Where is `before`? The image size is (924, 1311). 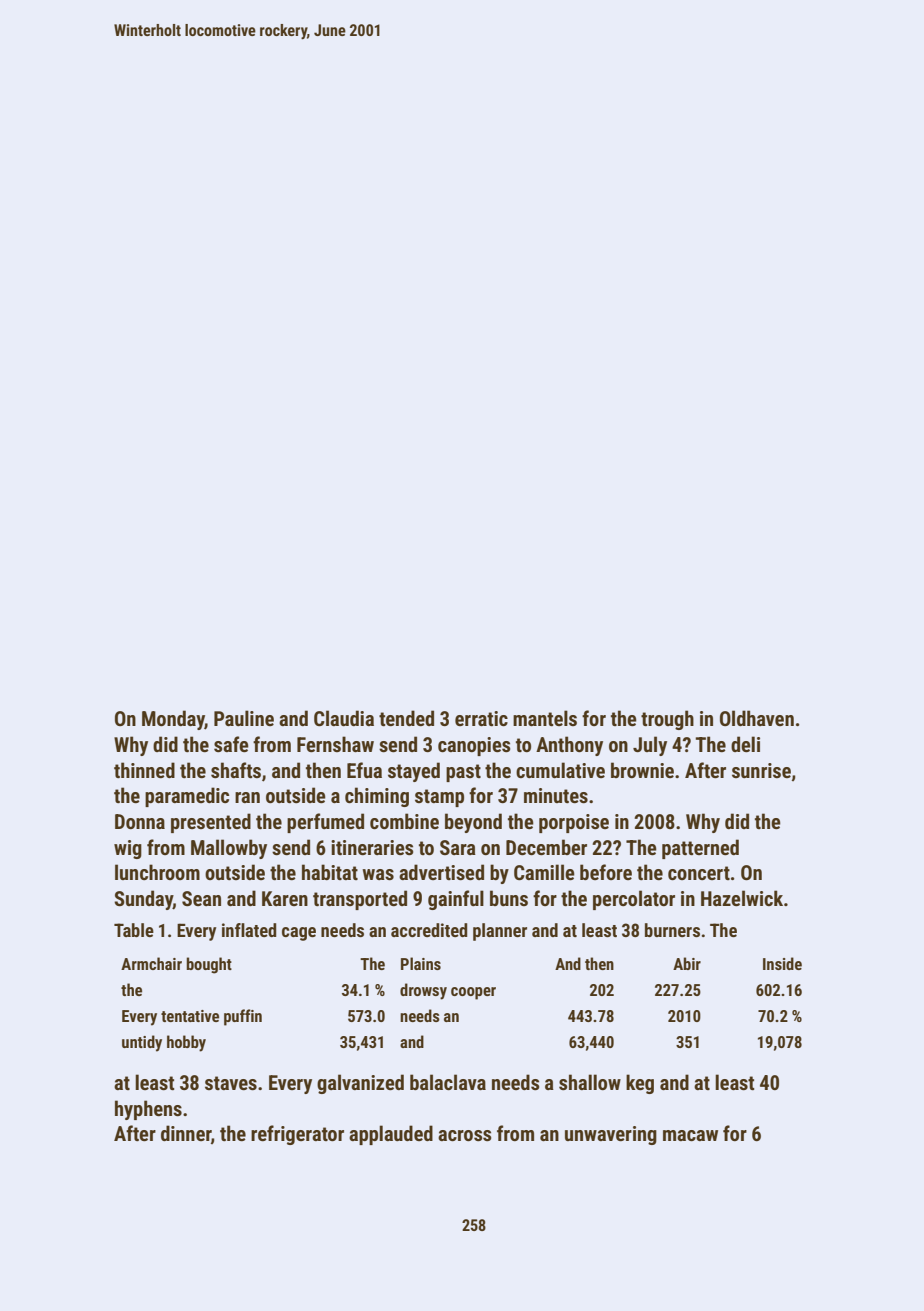
before is located at coordinates (606, 872).
